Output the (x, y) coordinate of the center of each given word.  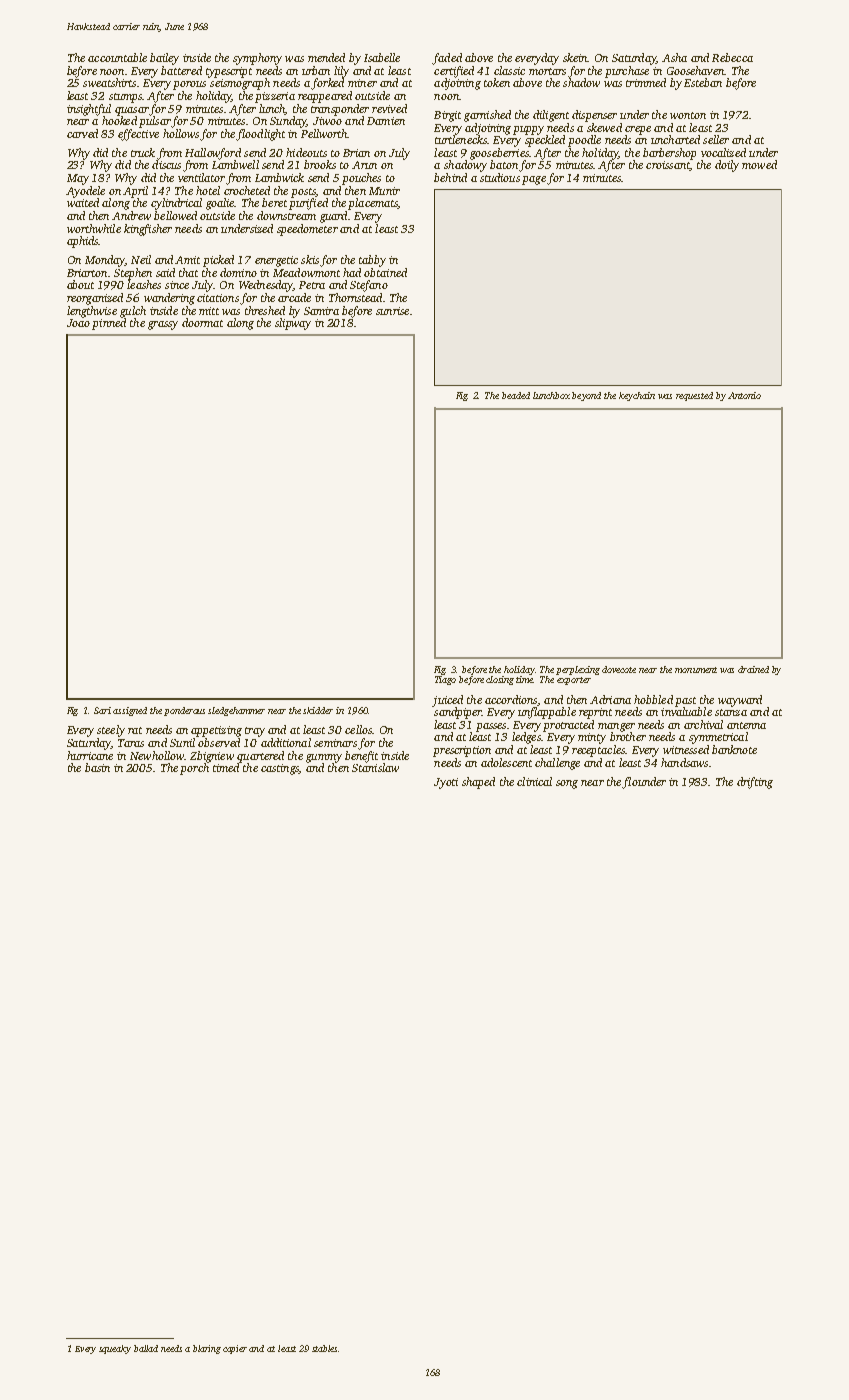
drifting (755, 783)
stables (324, 1348)
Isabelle (382, 57)
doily (727, 166)
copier (235, 1349)
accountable (117, 57)
